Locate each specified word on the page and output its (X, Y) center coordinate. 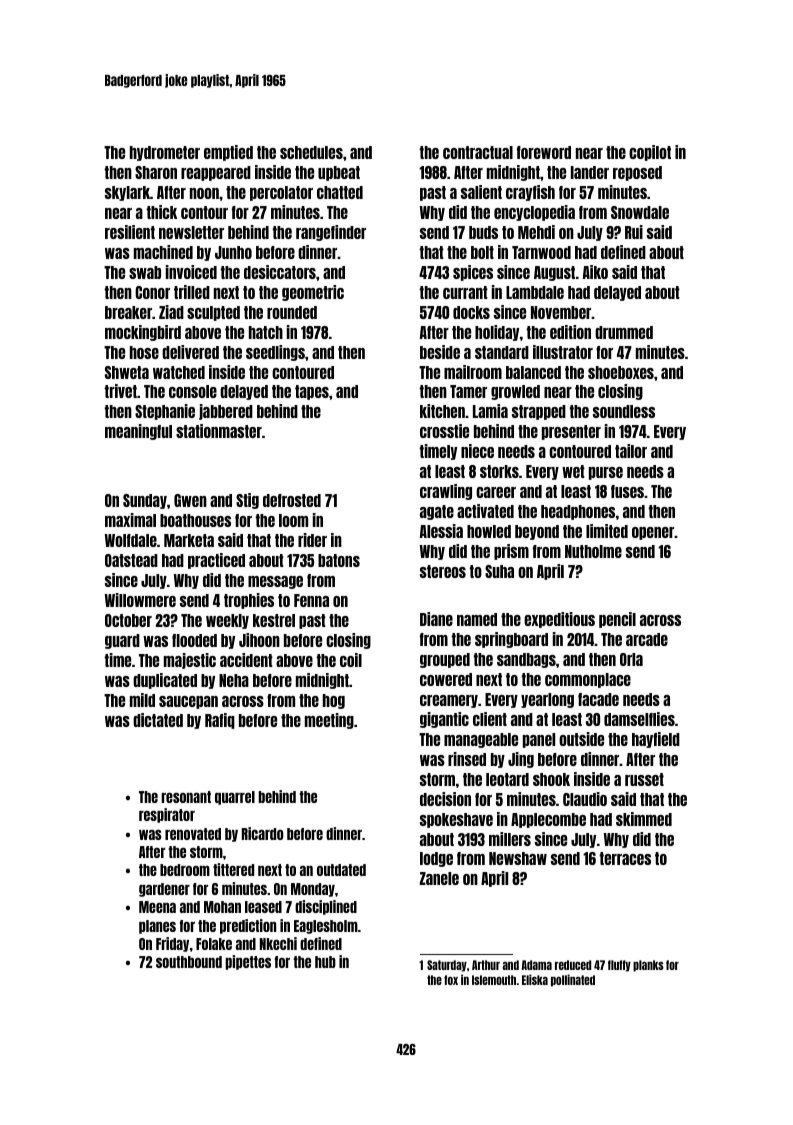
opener (653, 533)
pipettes (248, 962)
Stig (247, 501)
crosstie (444, 431)
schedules (311, 152)
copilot (650, 153)
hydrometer (165, 153)
